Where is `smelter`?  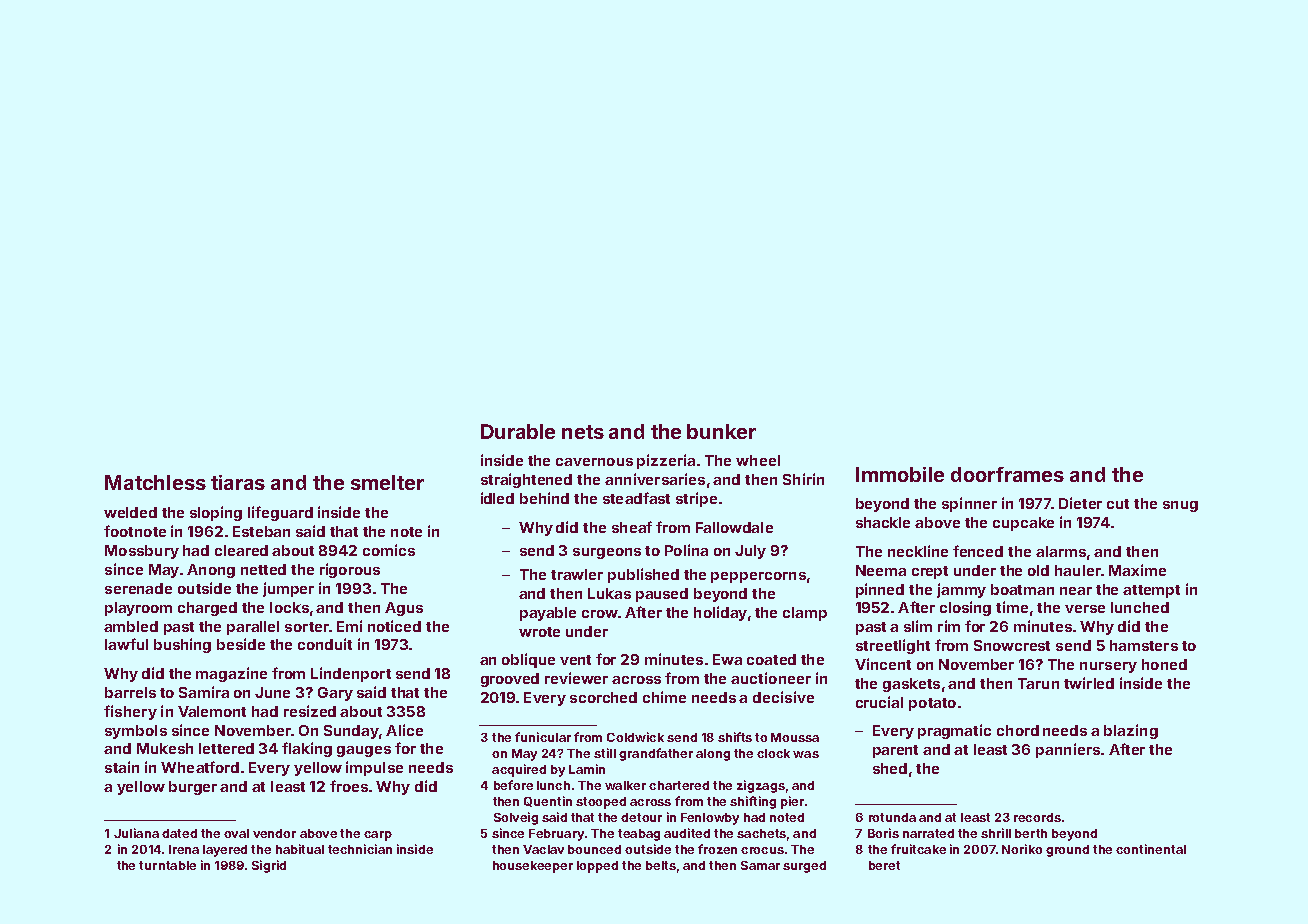 smelter is located at coordinates (387, 482).
